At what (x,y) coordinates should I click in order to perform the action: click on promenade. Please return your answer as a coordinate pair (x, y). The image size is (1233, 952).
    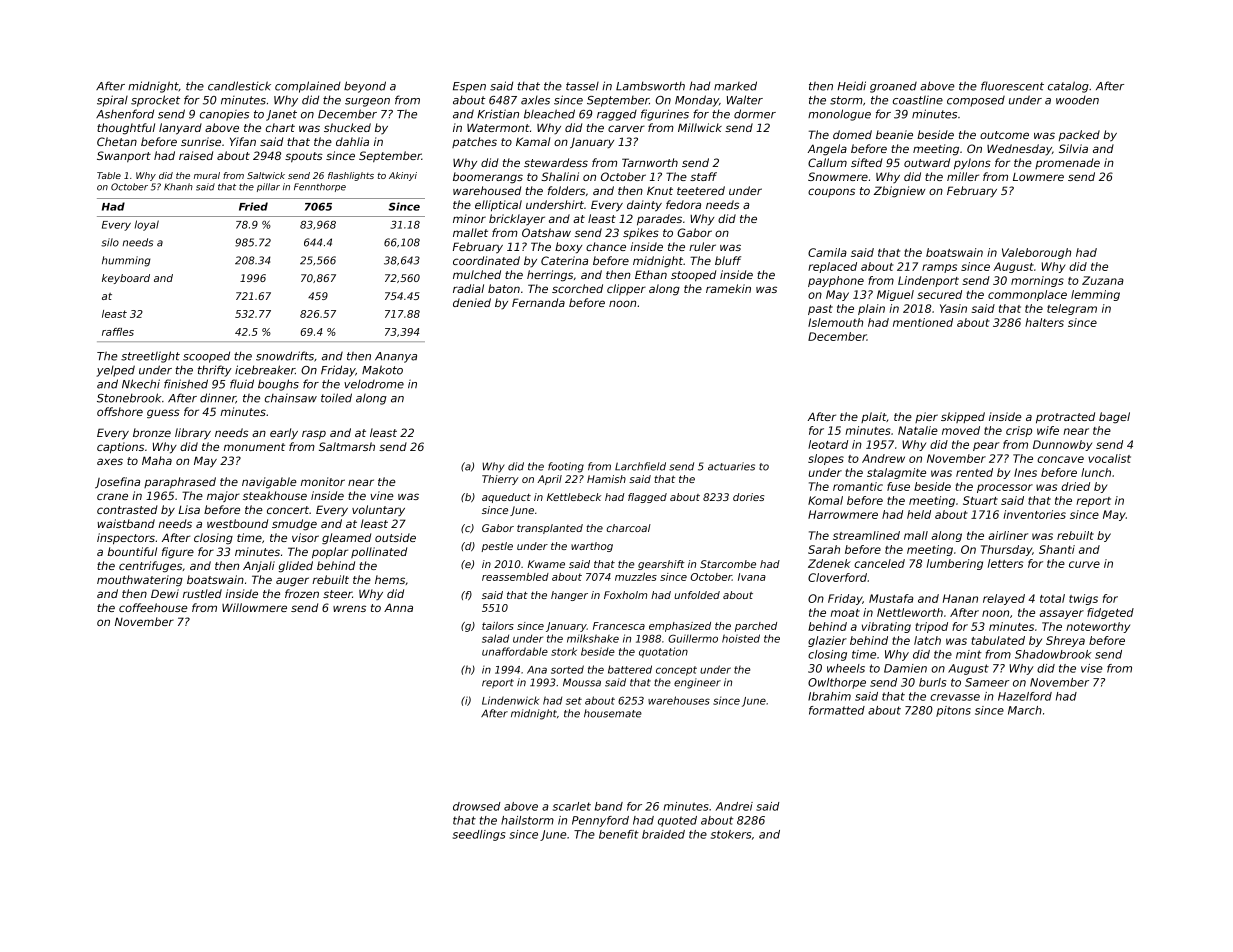
    Looking at the image, I should click on (1067, 163).
